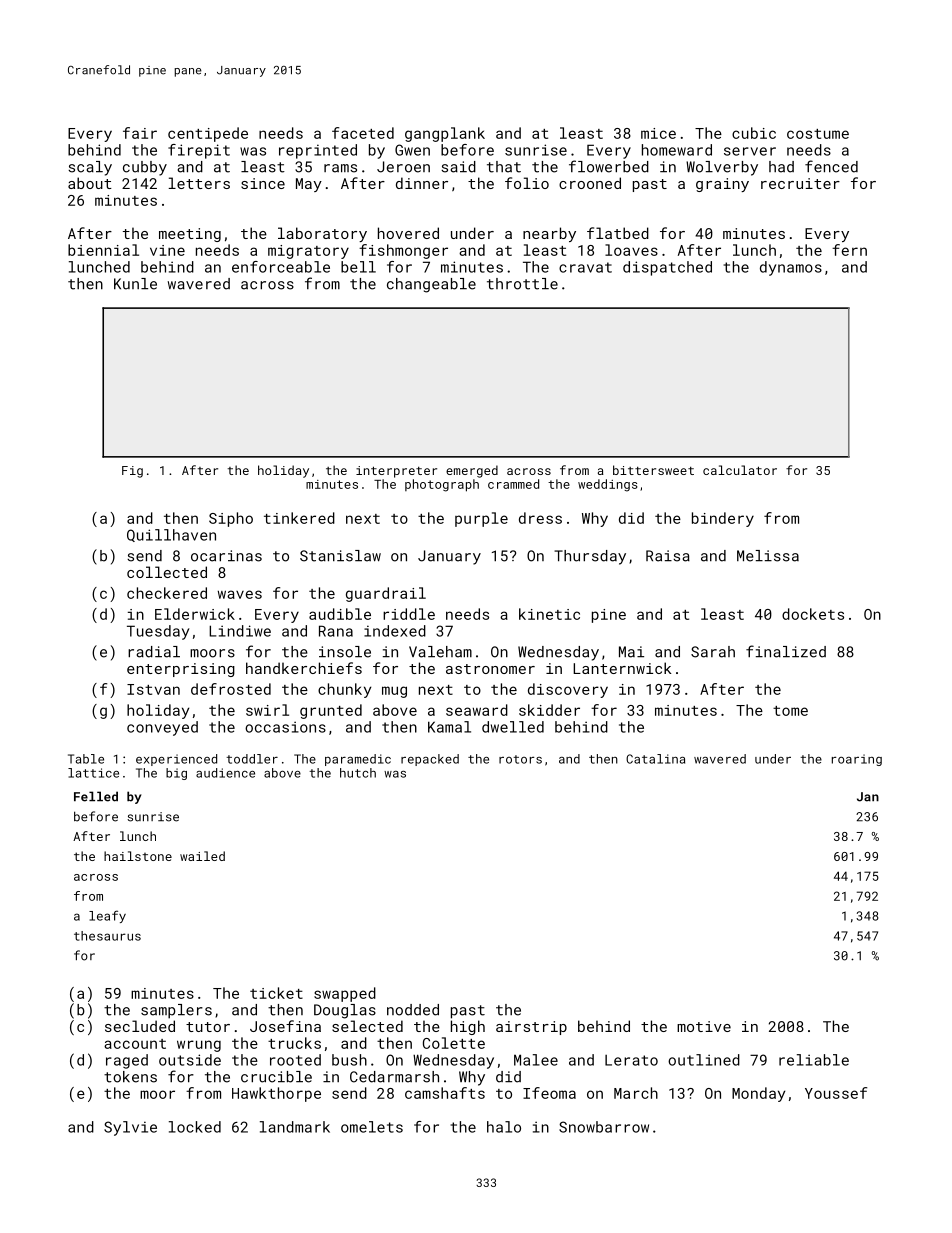 Image resolution: width=952 pixels, height=1233 pixels. I want to click on tome, so click(790, 711).
